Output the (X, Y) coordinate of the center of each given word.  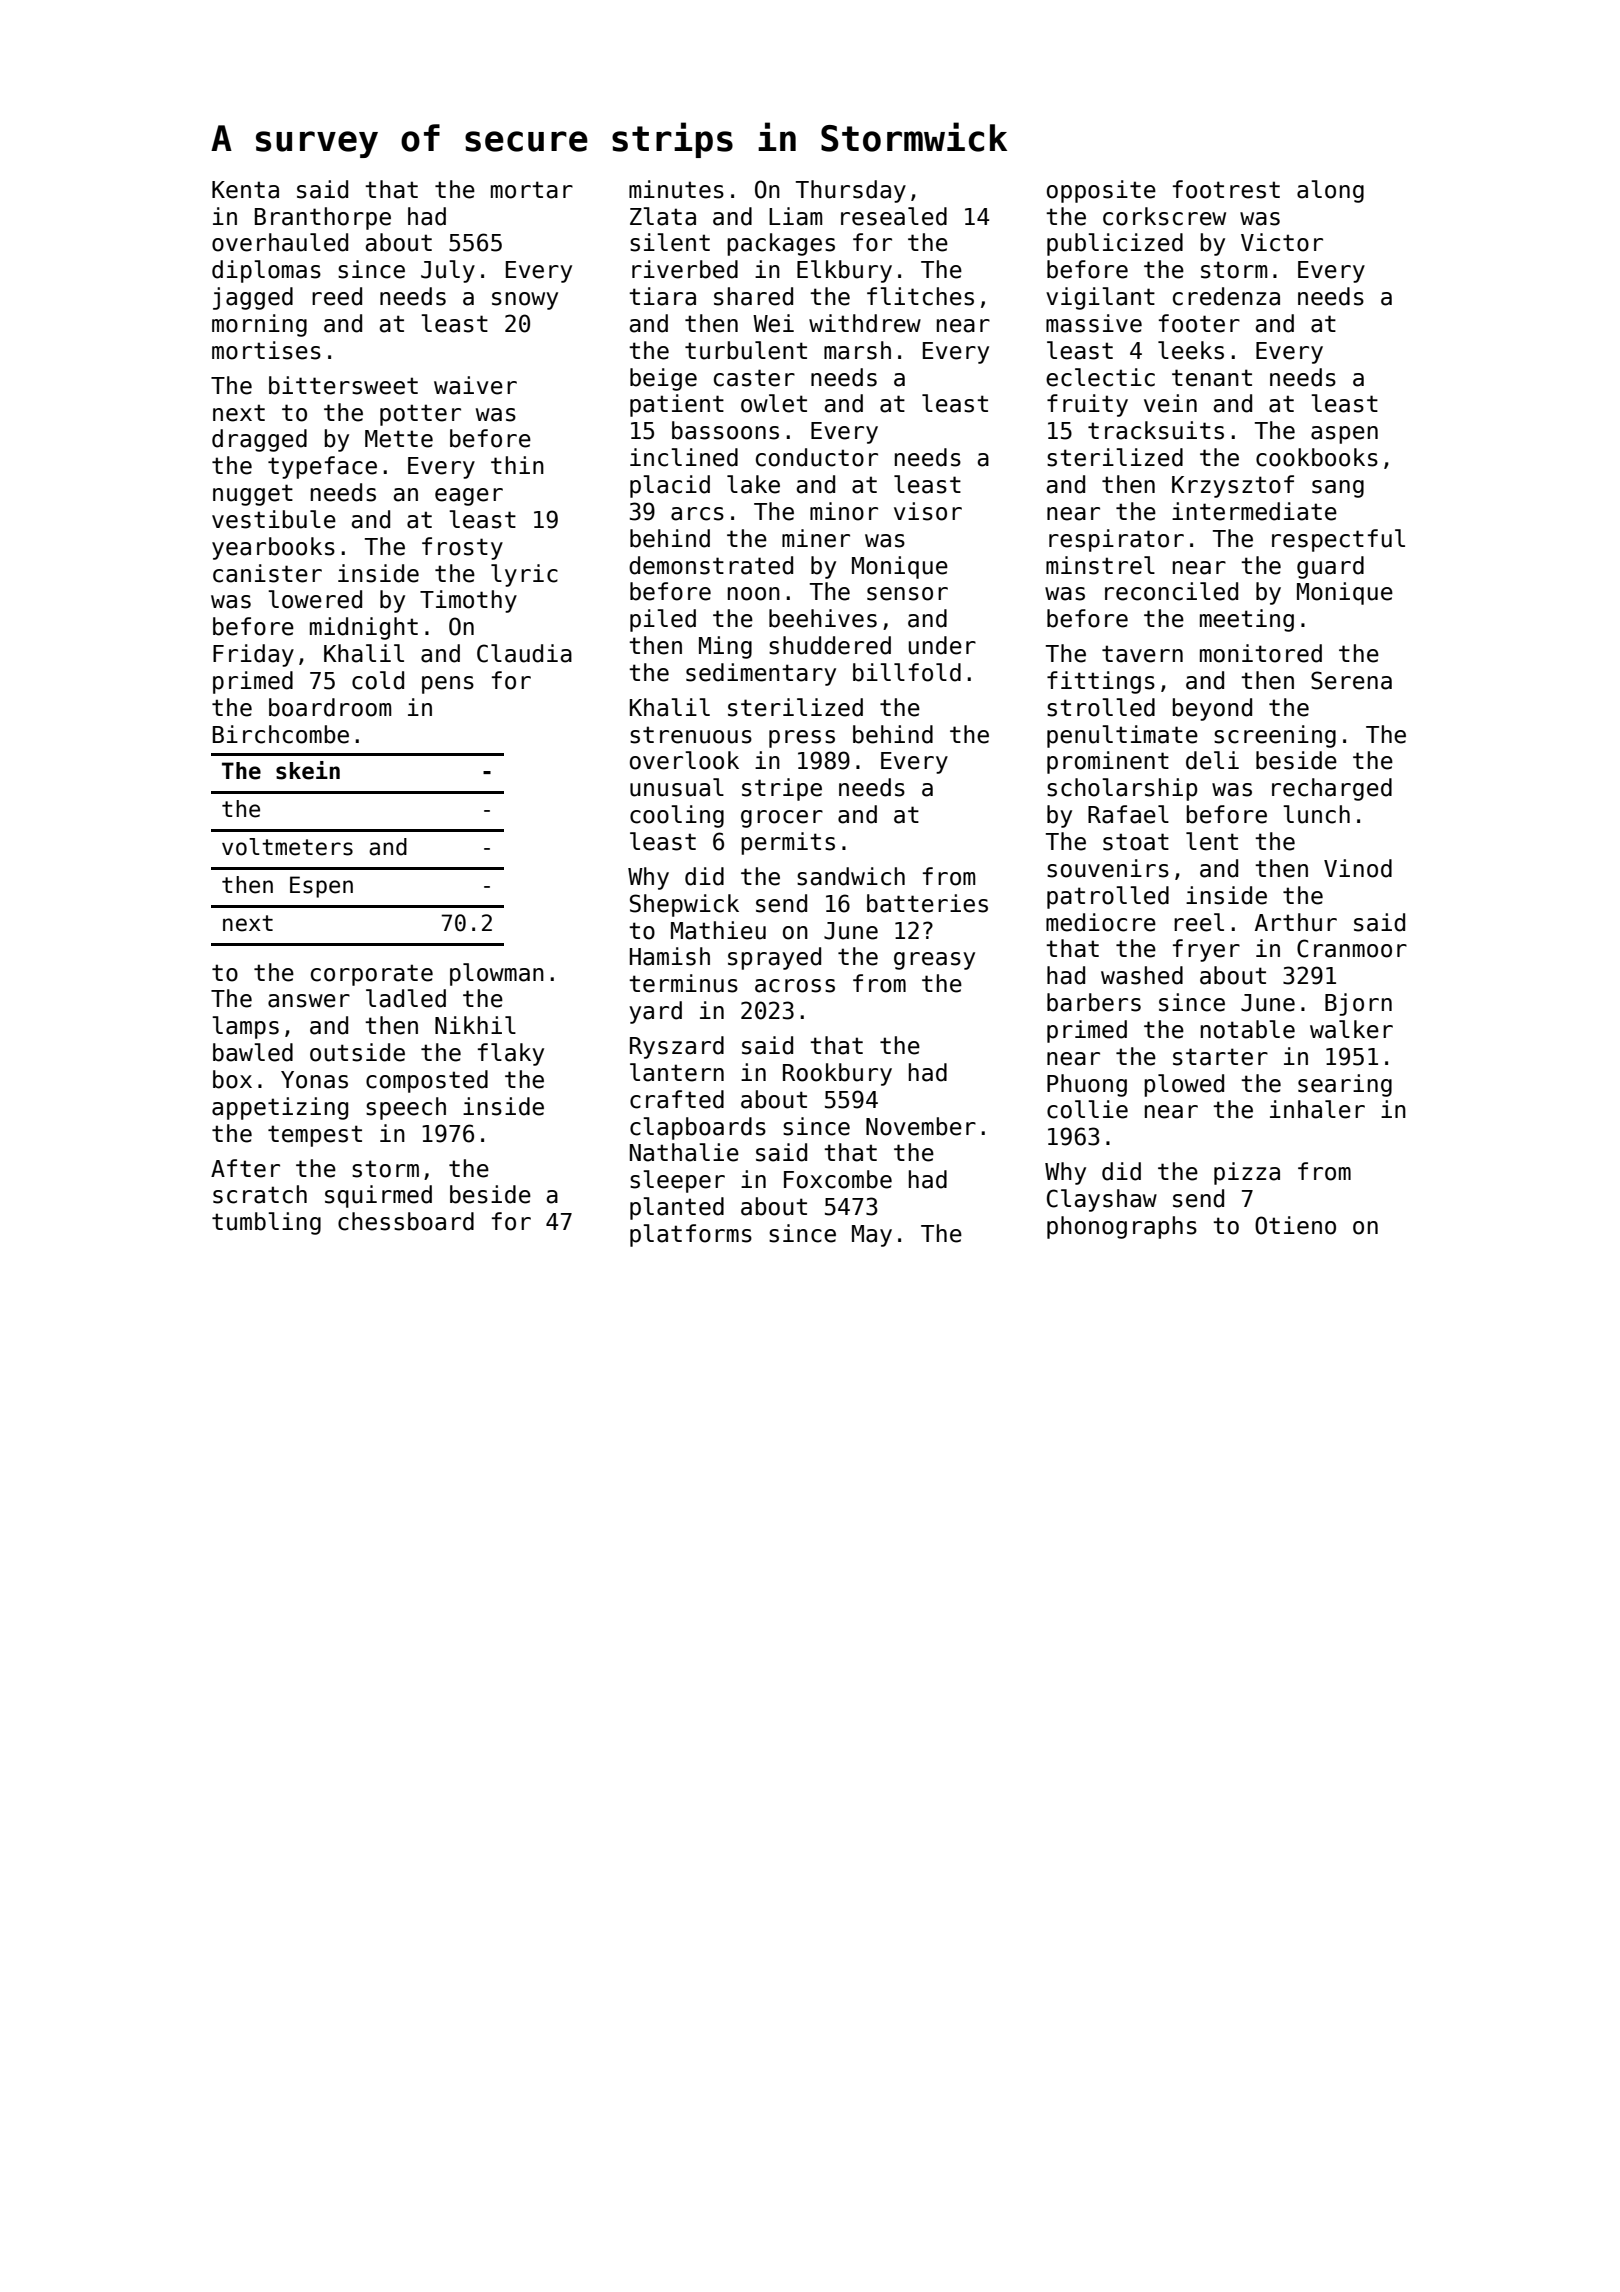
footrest (1226, 189)
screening (1275, 736)
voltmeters (287, 847)
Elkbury (844, 271)
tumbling (266, 1223)
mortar (532, 190)
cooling (677, 816)
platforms (691, 1235)
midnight (364, 628)
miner (816, 538)
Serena (1351, 680)
